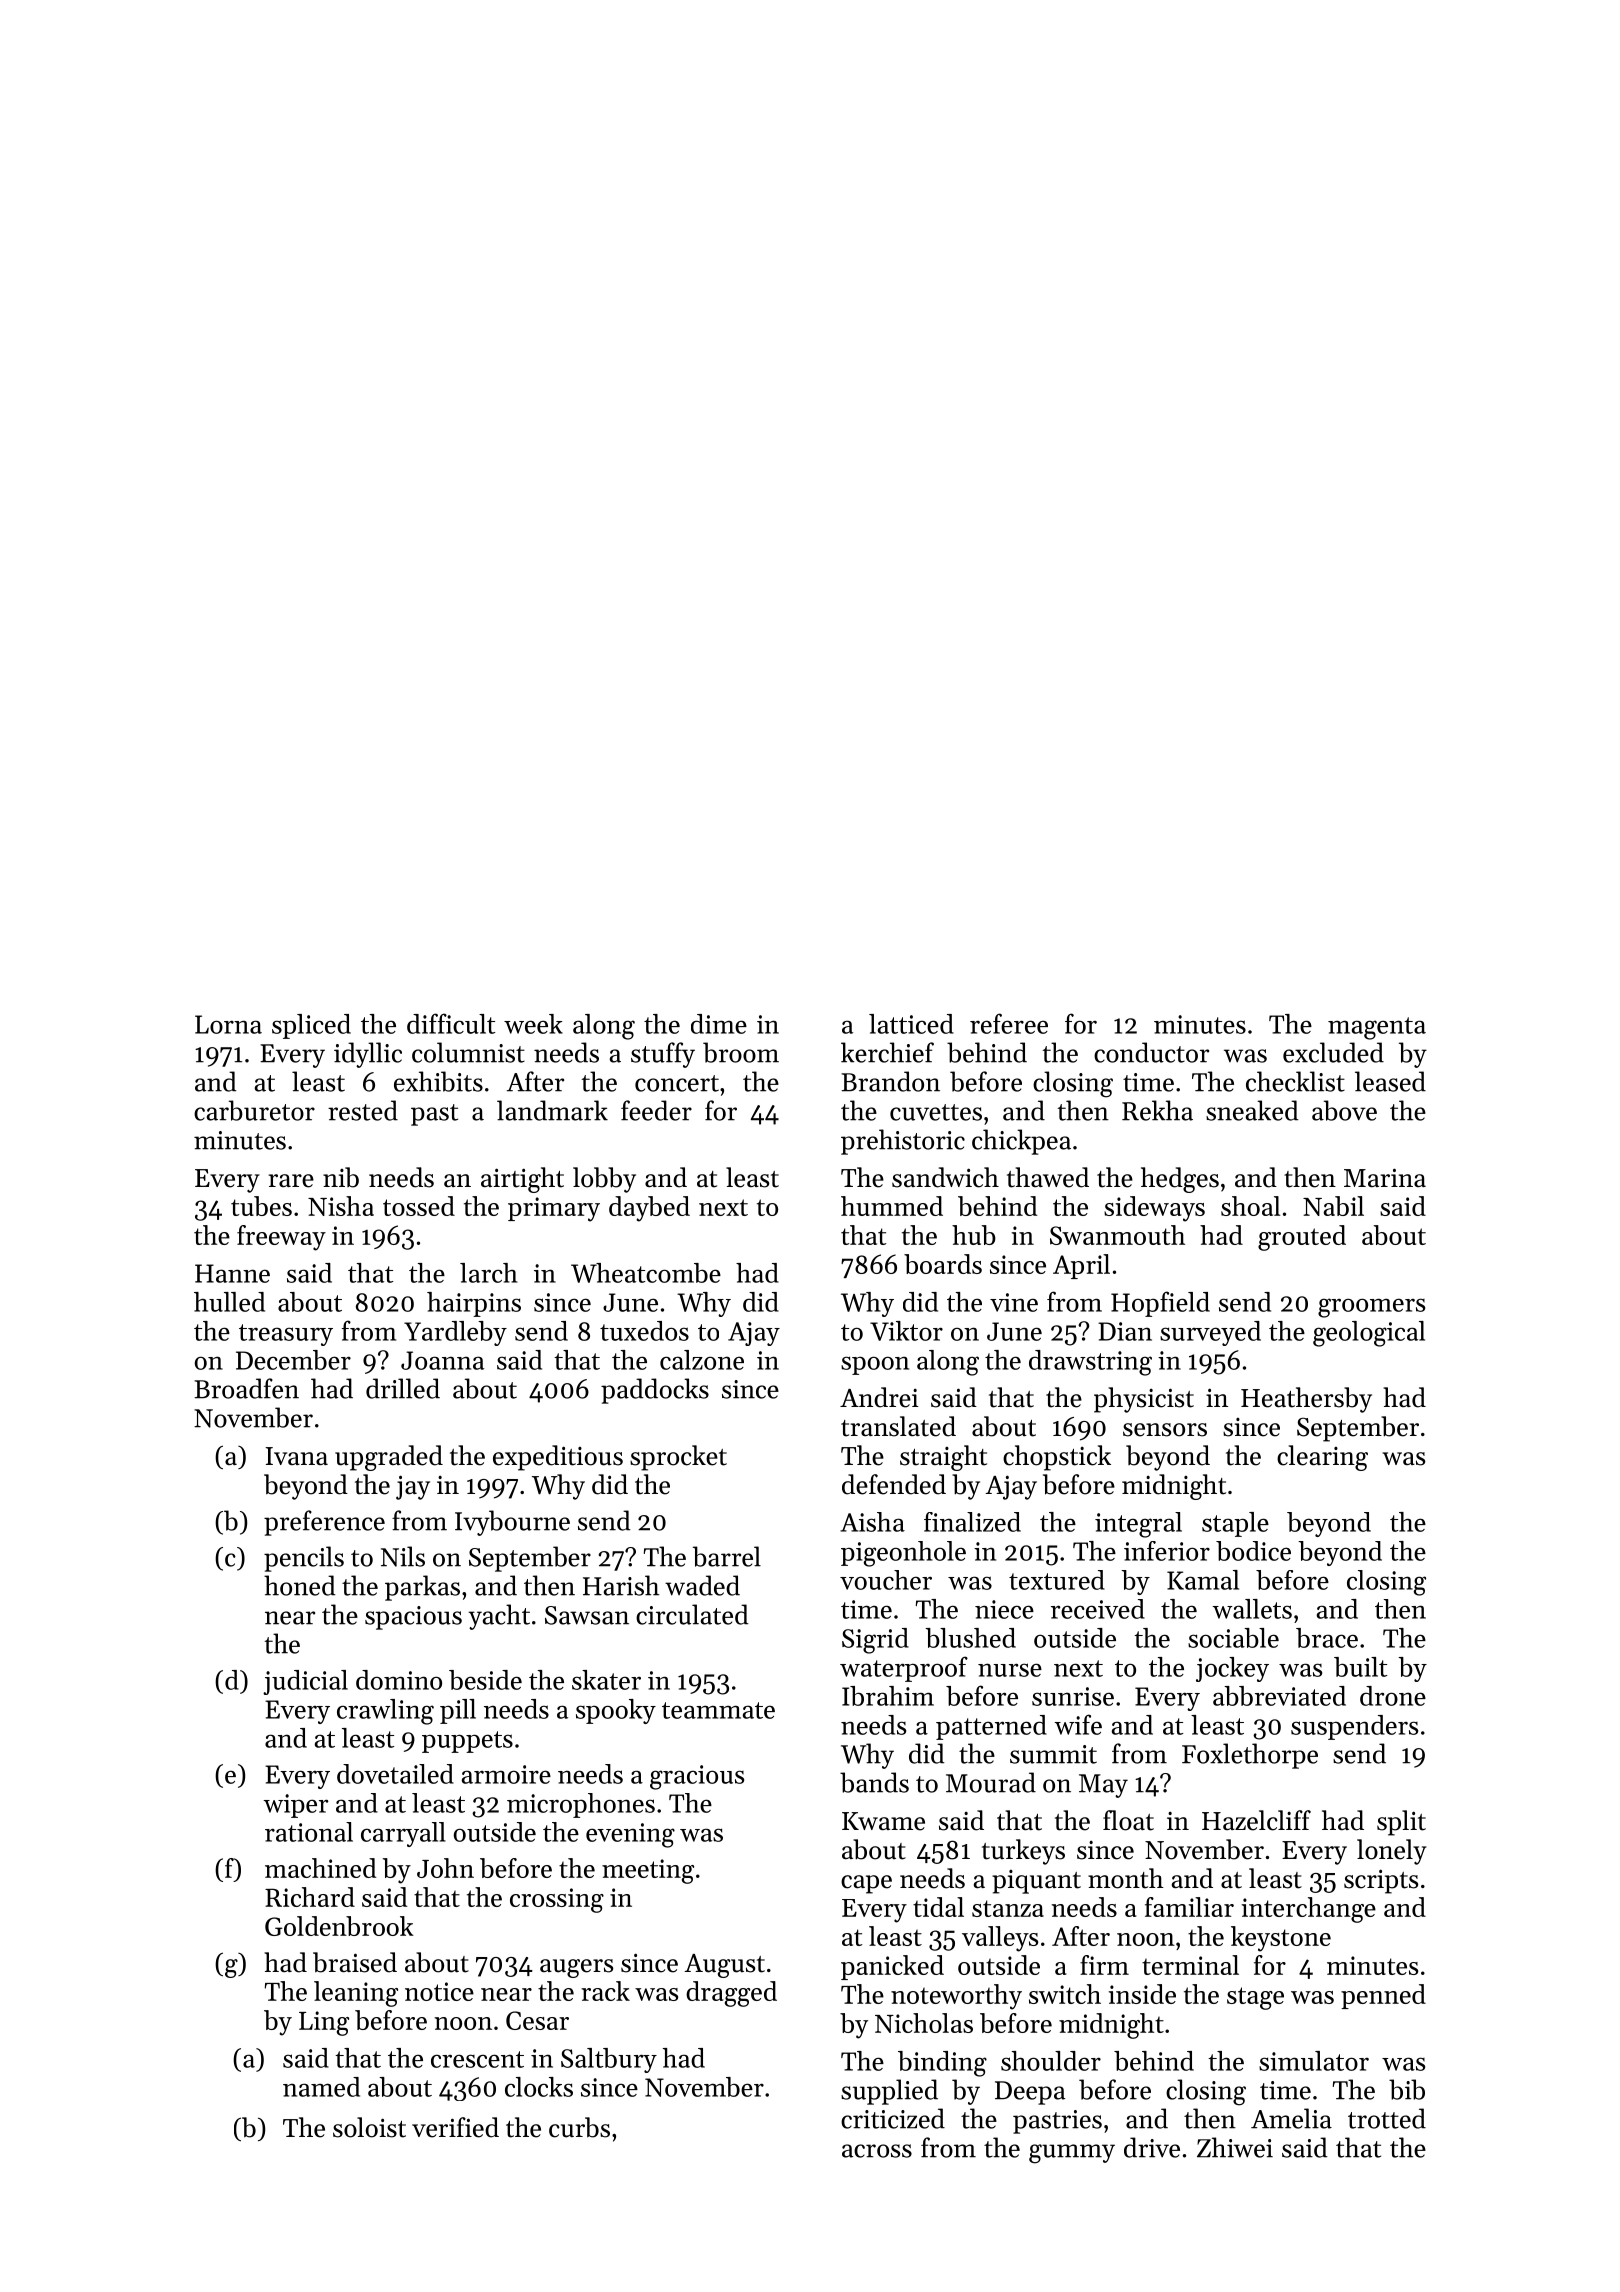 This screenshot has height=2292, width=1620. I want to click on Rekha, so click(1157, 1110).
